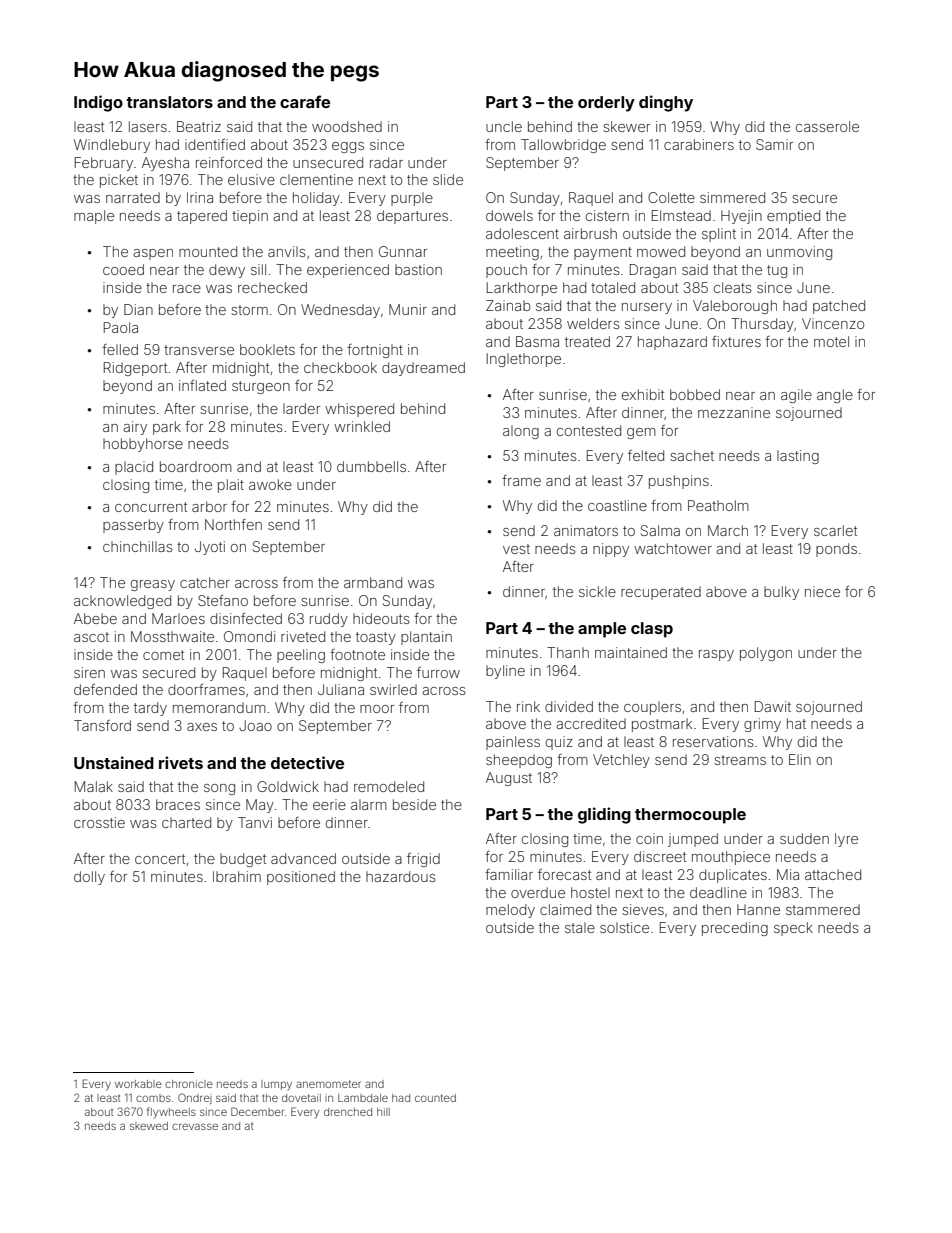 This screenshot has height=1233, width=952. I want to click on Inglethorpe, so click(524, 360).
